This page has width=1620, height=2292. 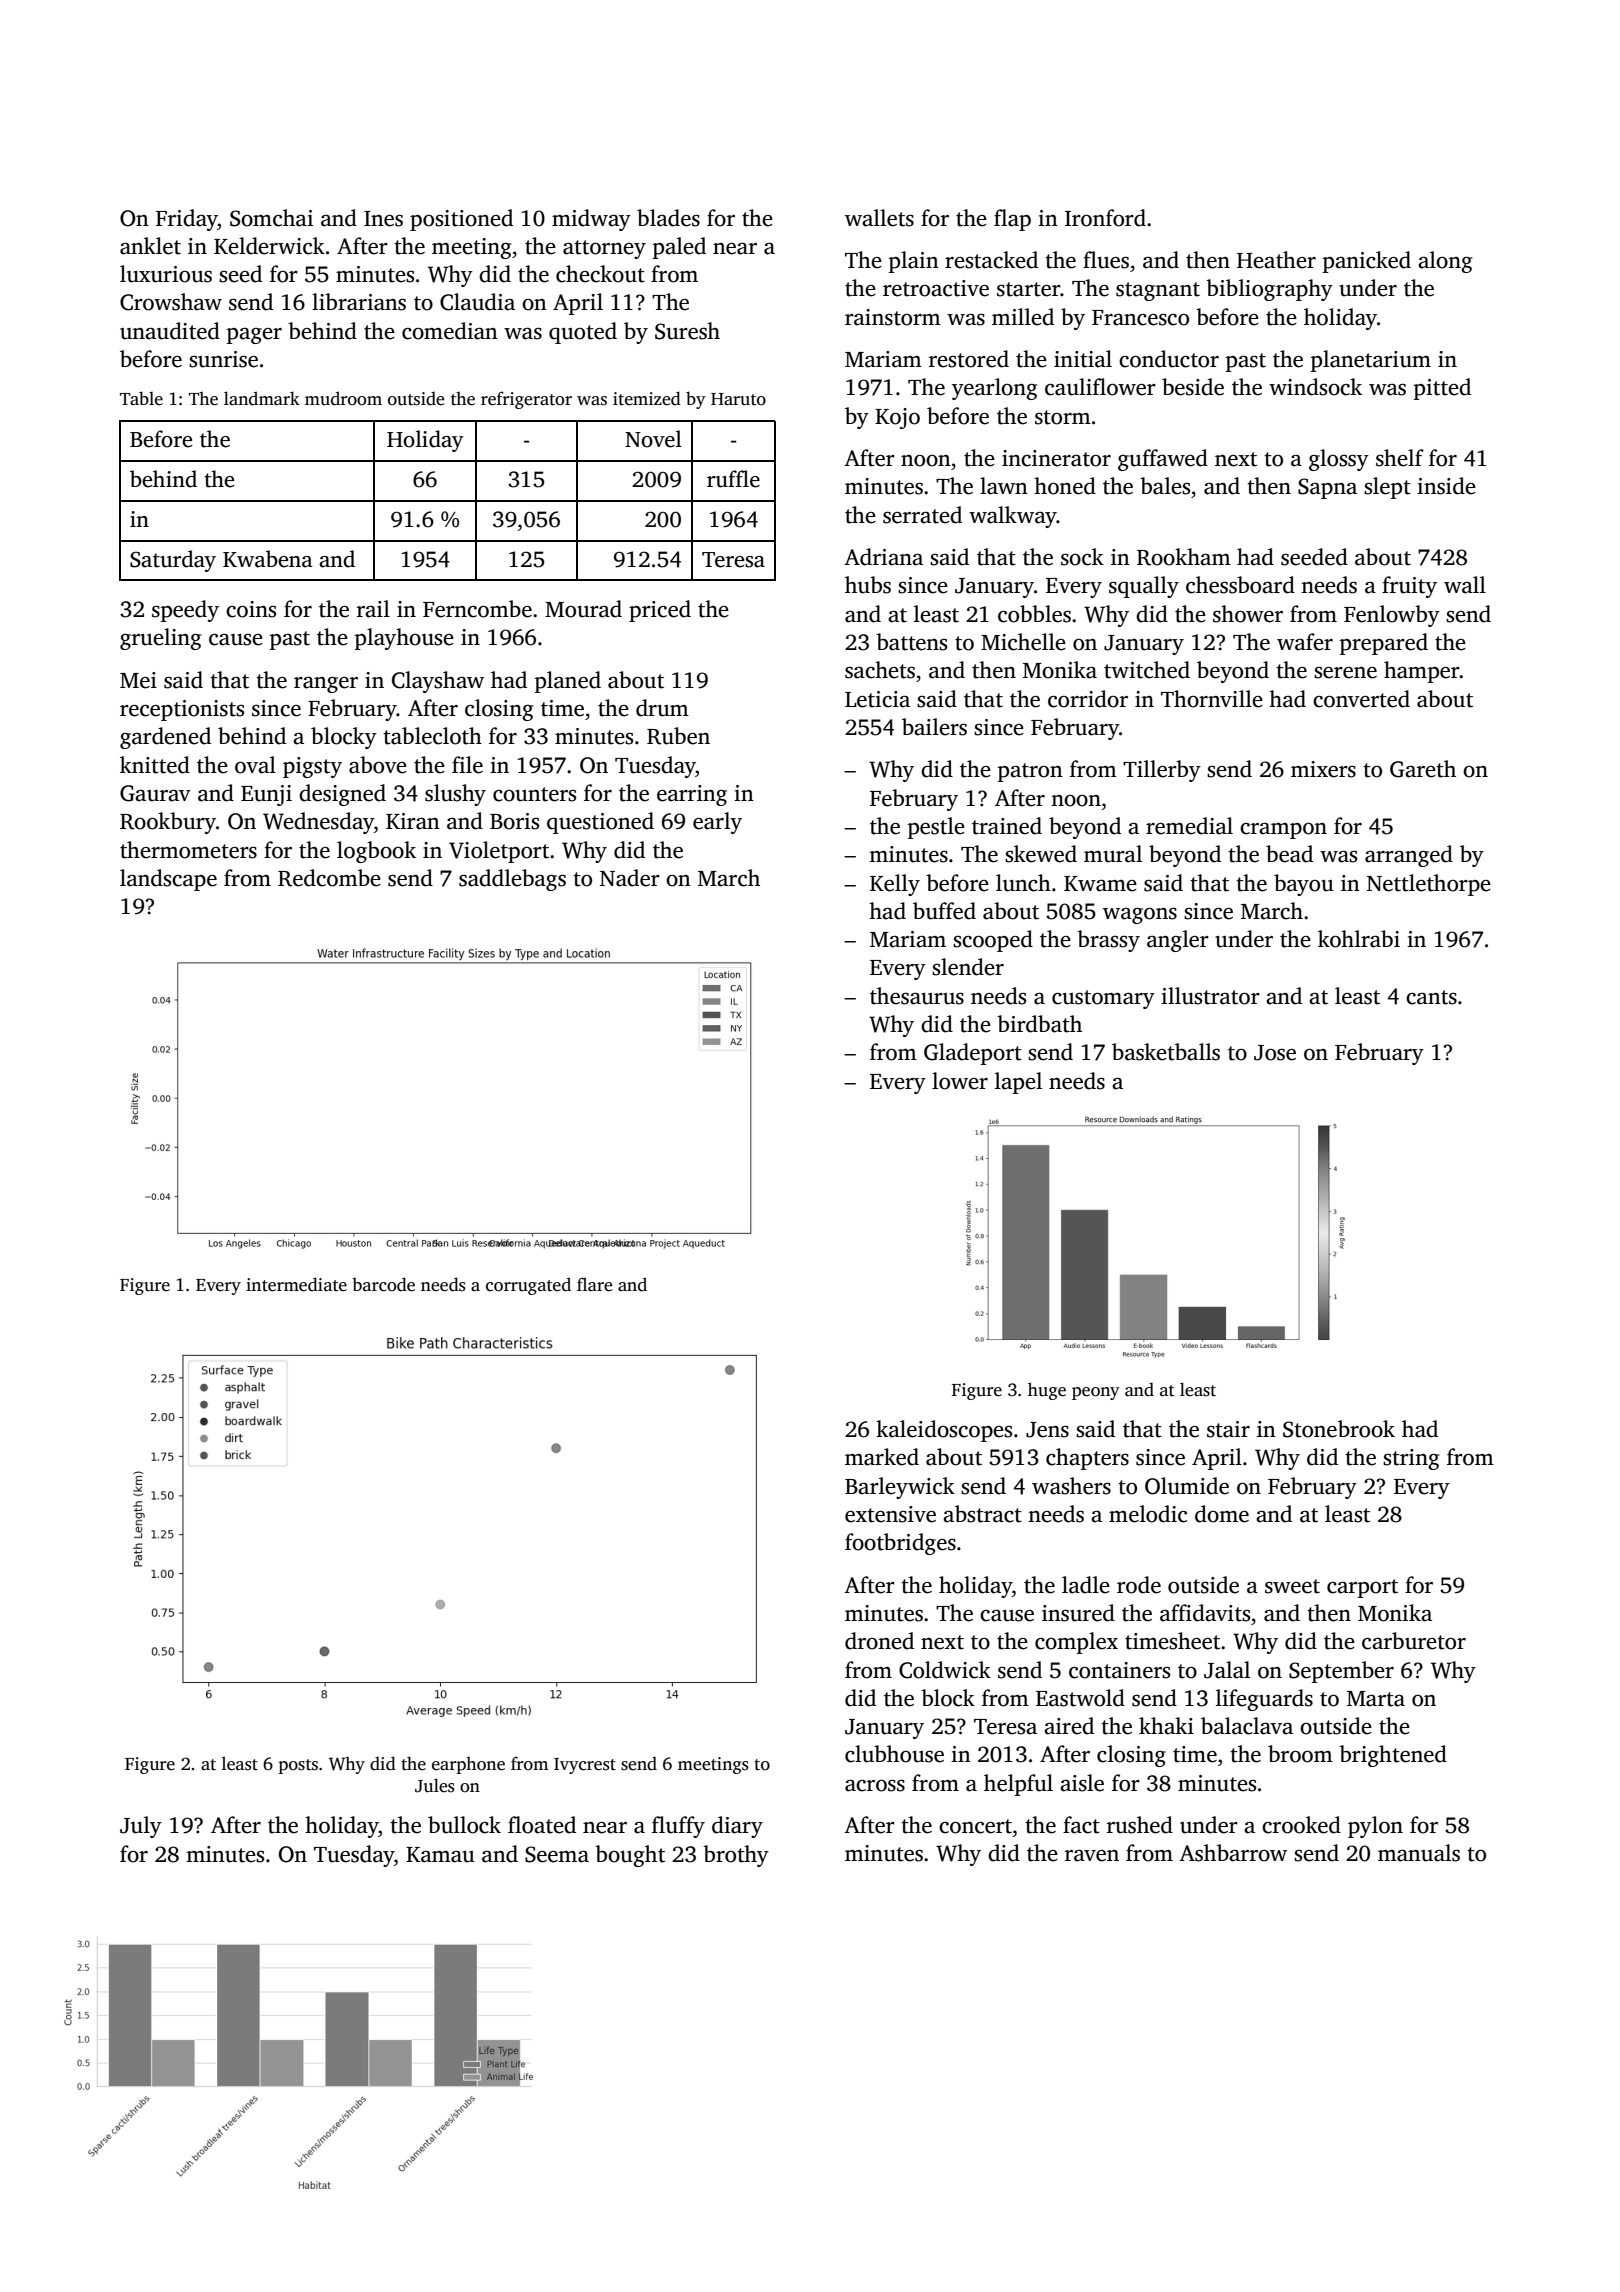 What do you see at coordinates (468, 1765) in the page?
I see `earphone` at bounding box center [468, 1765].
